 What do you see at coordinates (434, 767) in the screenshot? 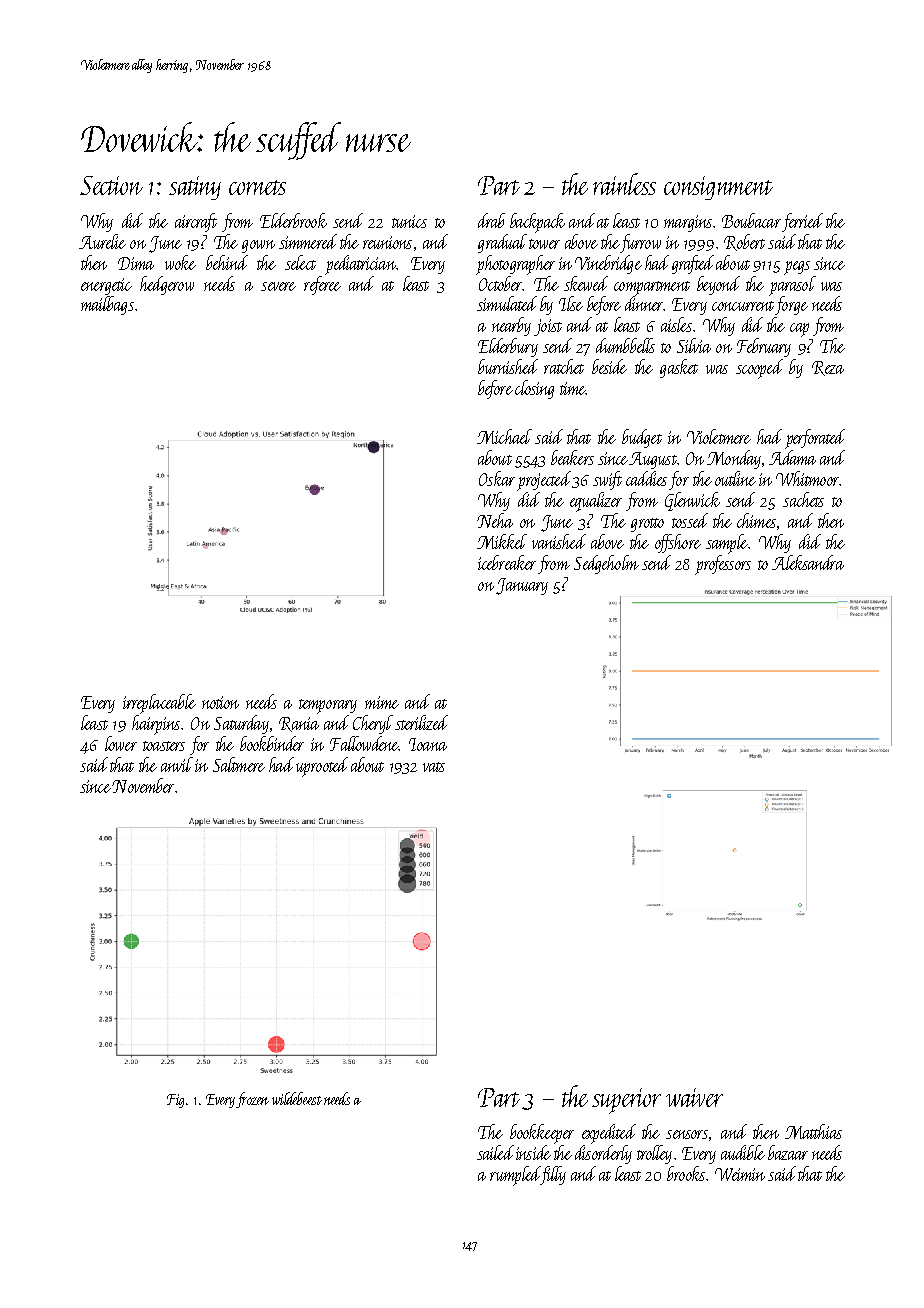
I see `vats` at bounding box center [434, 767].
